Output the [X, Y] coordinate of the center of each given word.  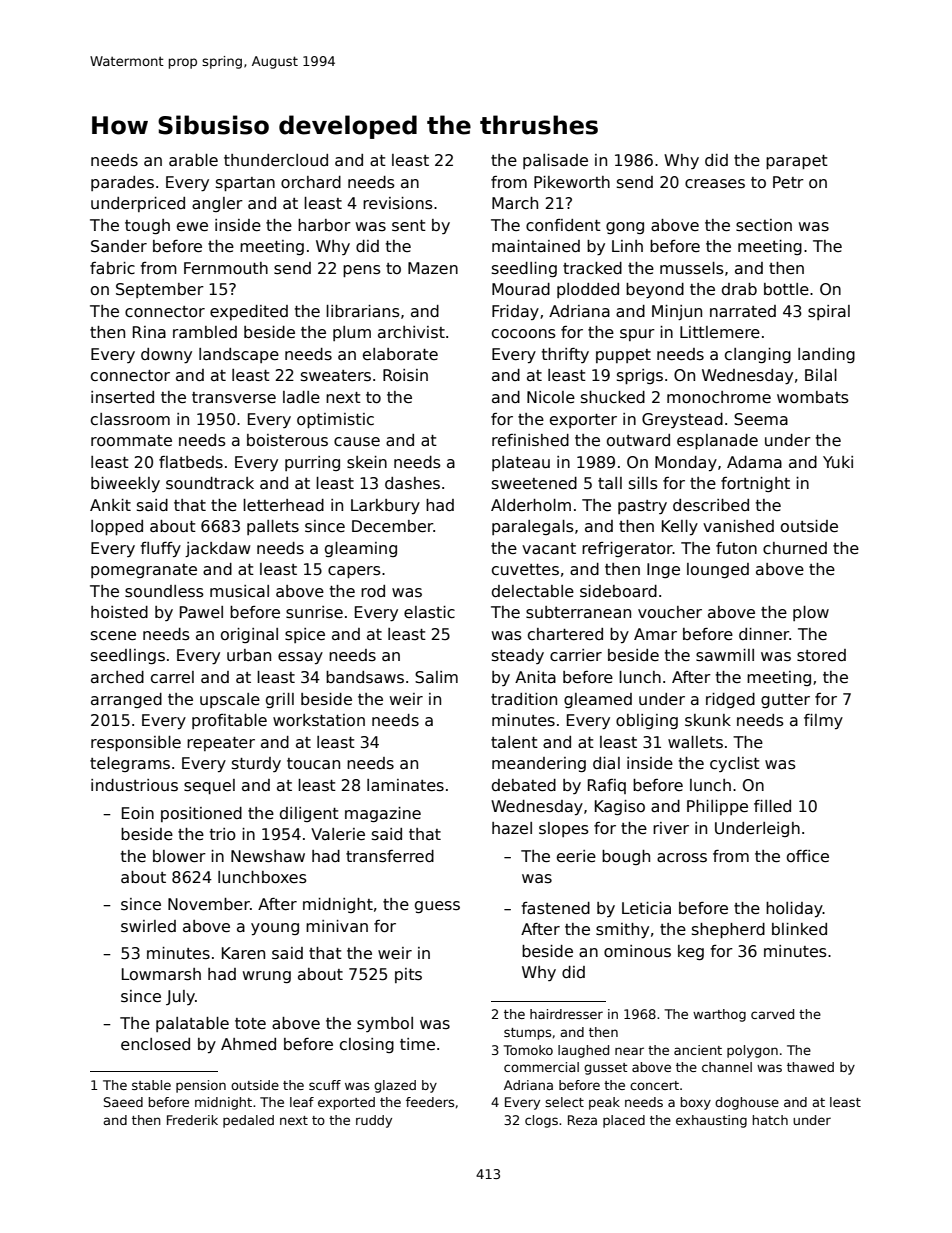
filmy [823, 721]
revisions [398, 203]
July [180, 997]
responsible [136, 743]
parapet [797, 162]
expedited [249, 312]
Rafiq [607, 786]
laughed [583, 1051]
